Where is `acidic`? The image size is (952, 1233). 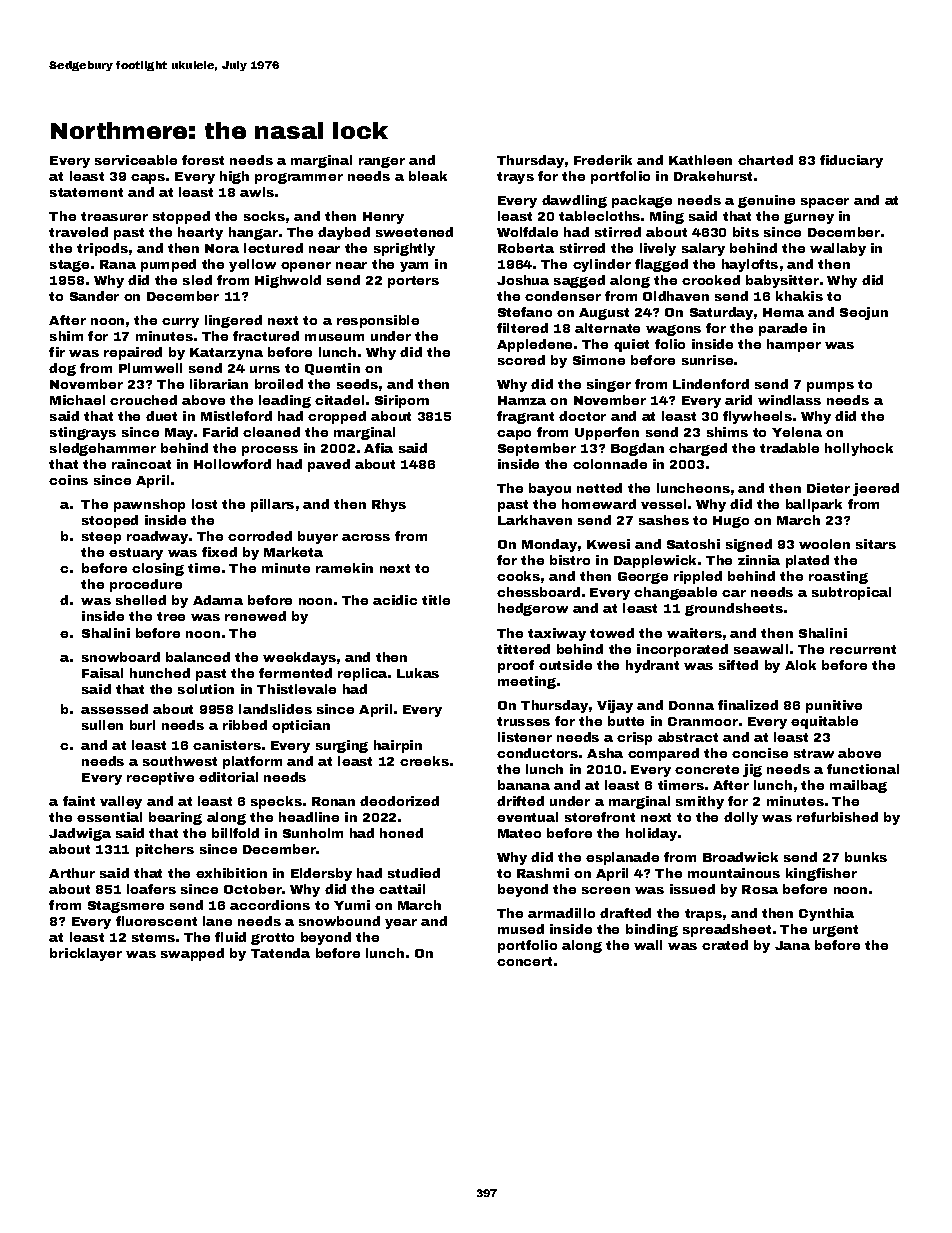
acidic is located at coordinates (395, 600).
